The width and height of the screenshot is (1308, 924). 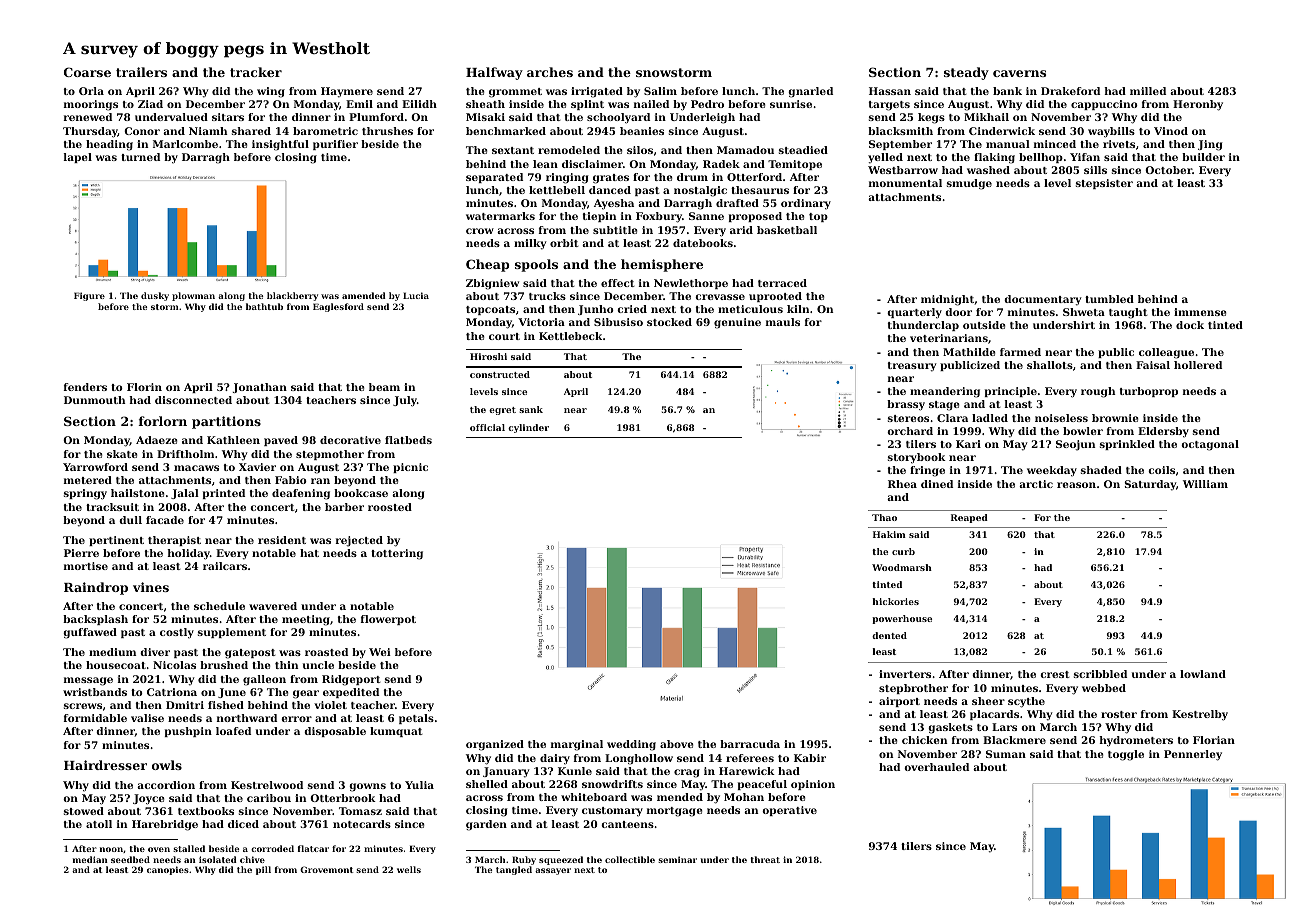 I want to click on median, so click(x=90, y=859).
